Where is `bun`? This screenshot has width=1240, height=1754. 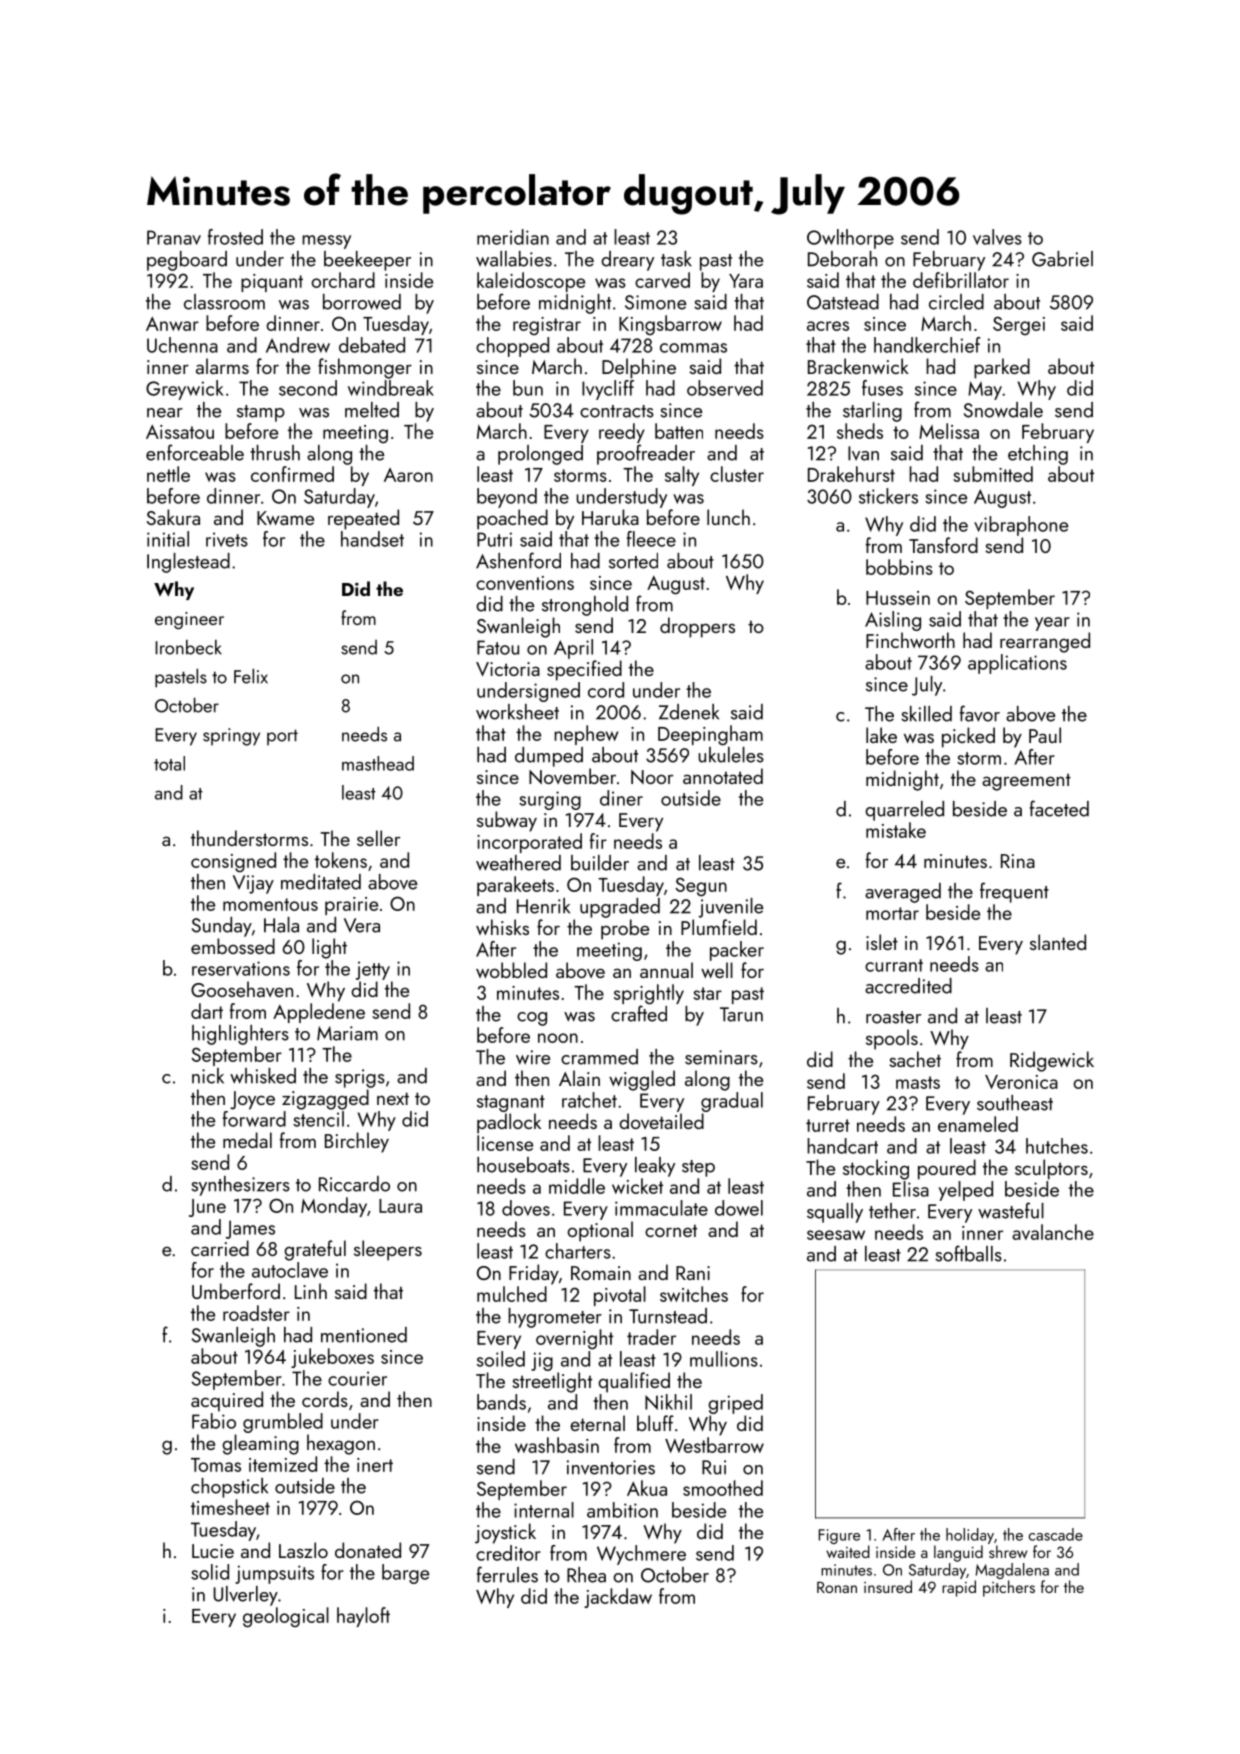 bun is located at coordinates (528, 388).
